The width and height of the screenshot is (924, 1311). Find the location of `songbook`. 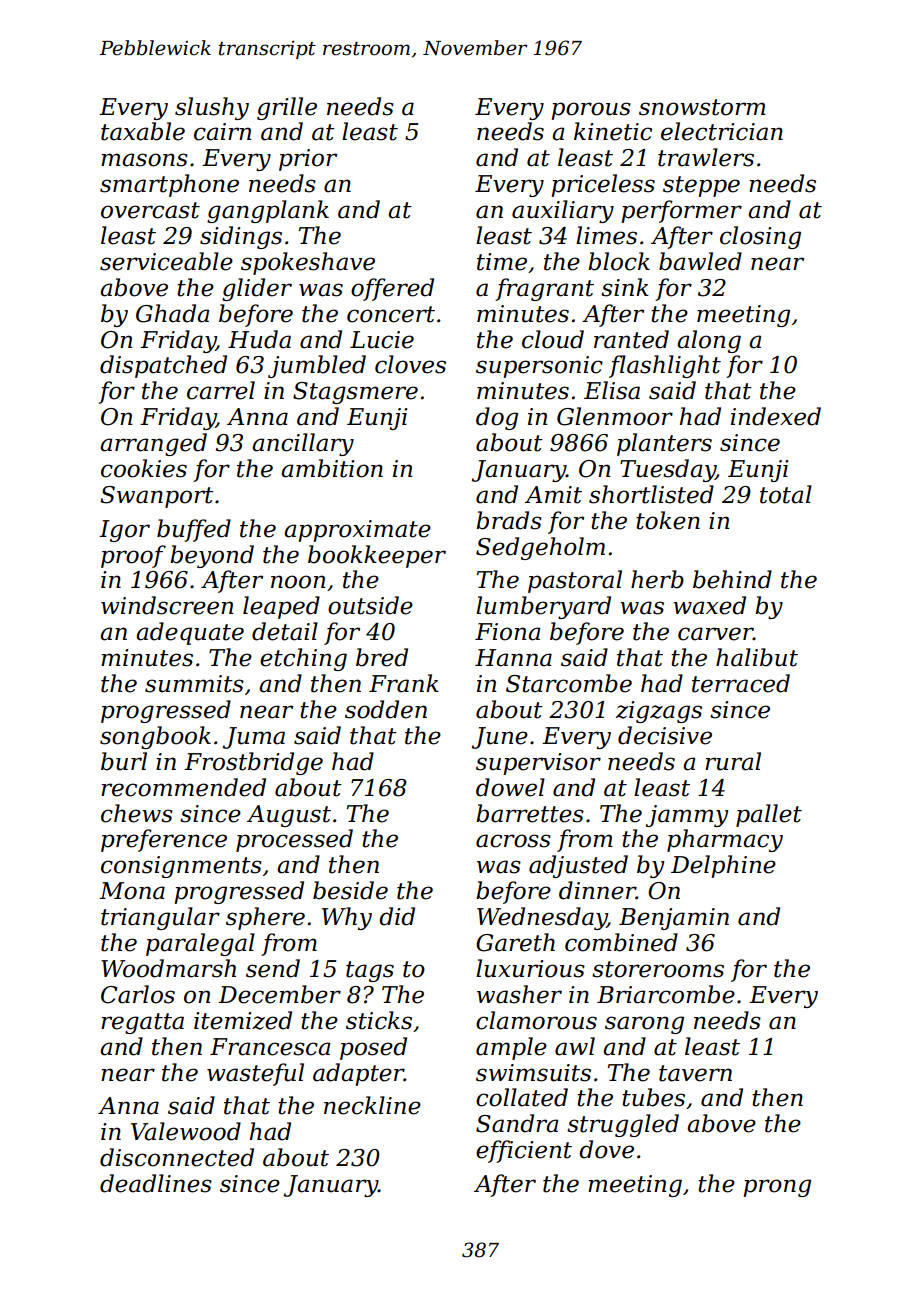

songbook is located at coordinates (155, 737).
